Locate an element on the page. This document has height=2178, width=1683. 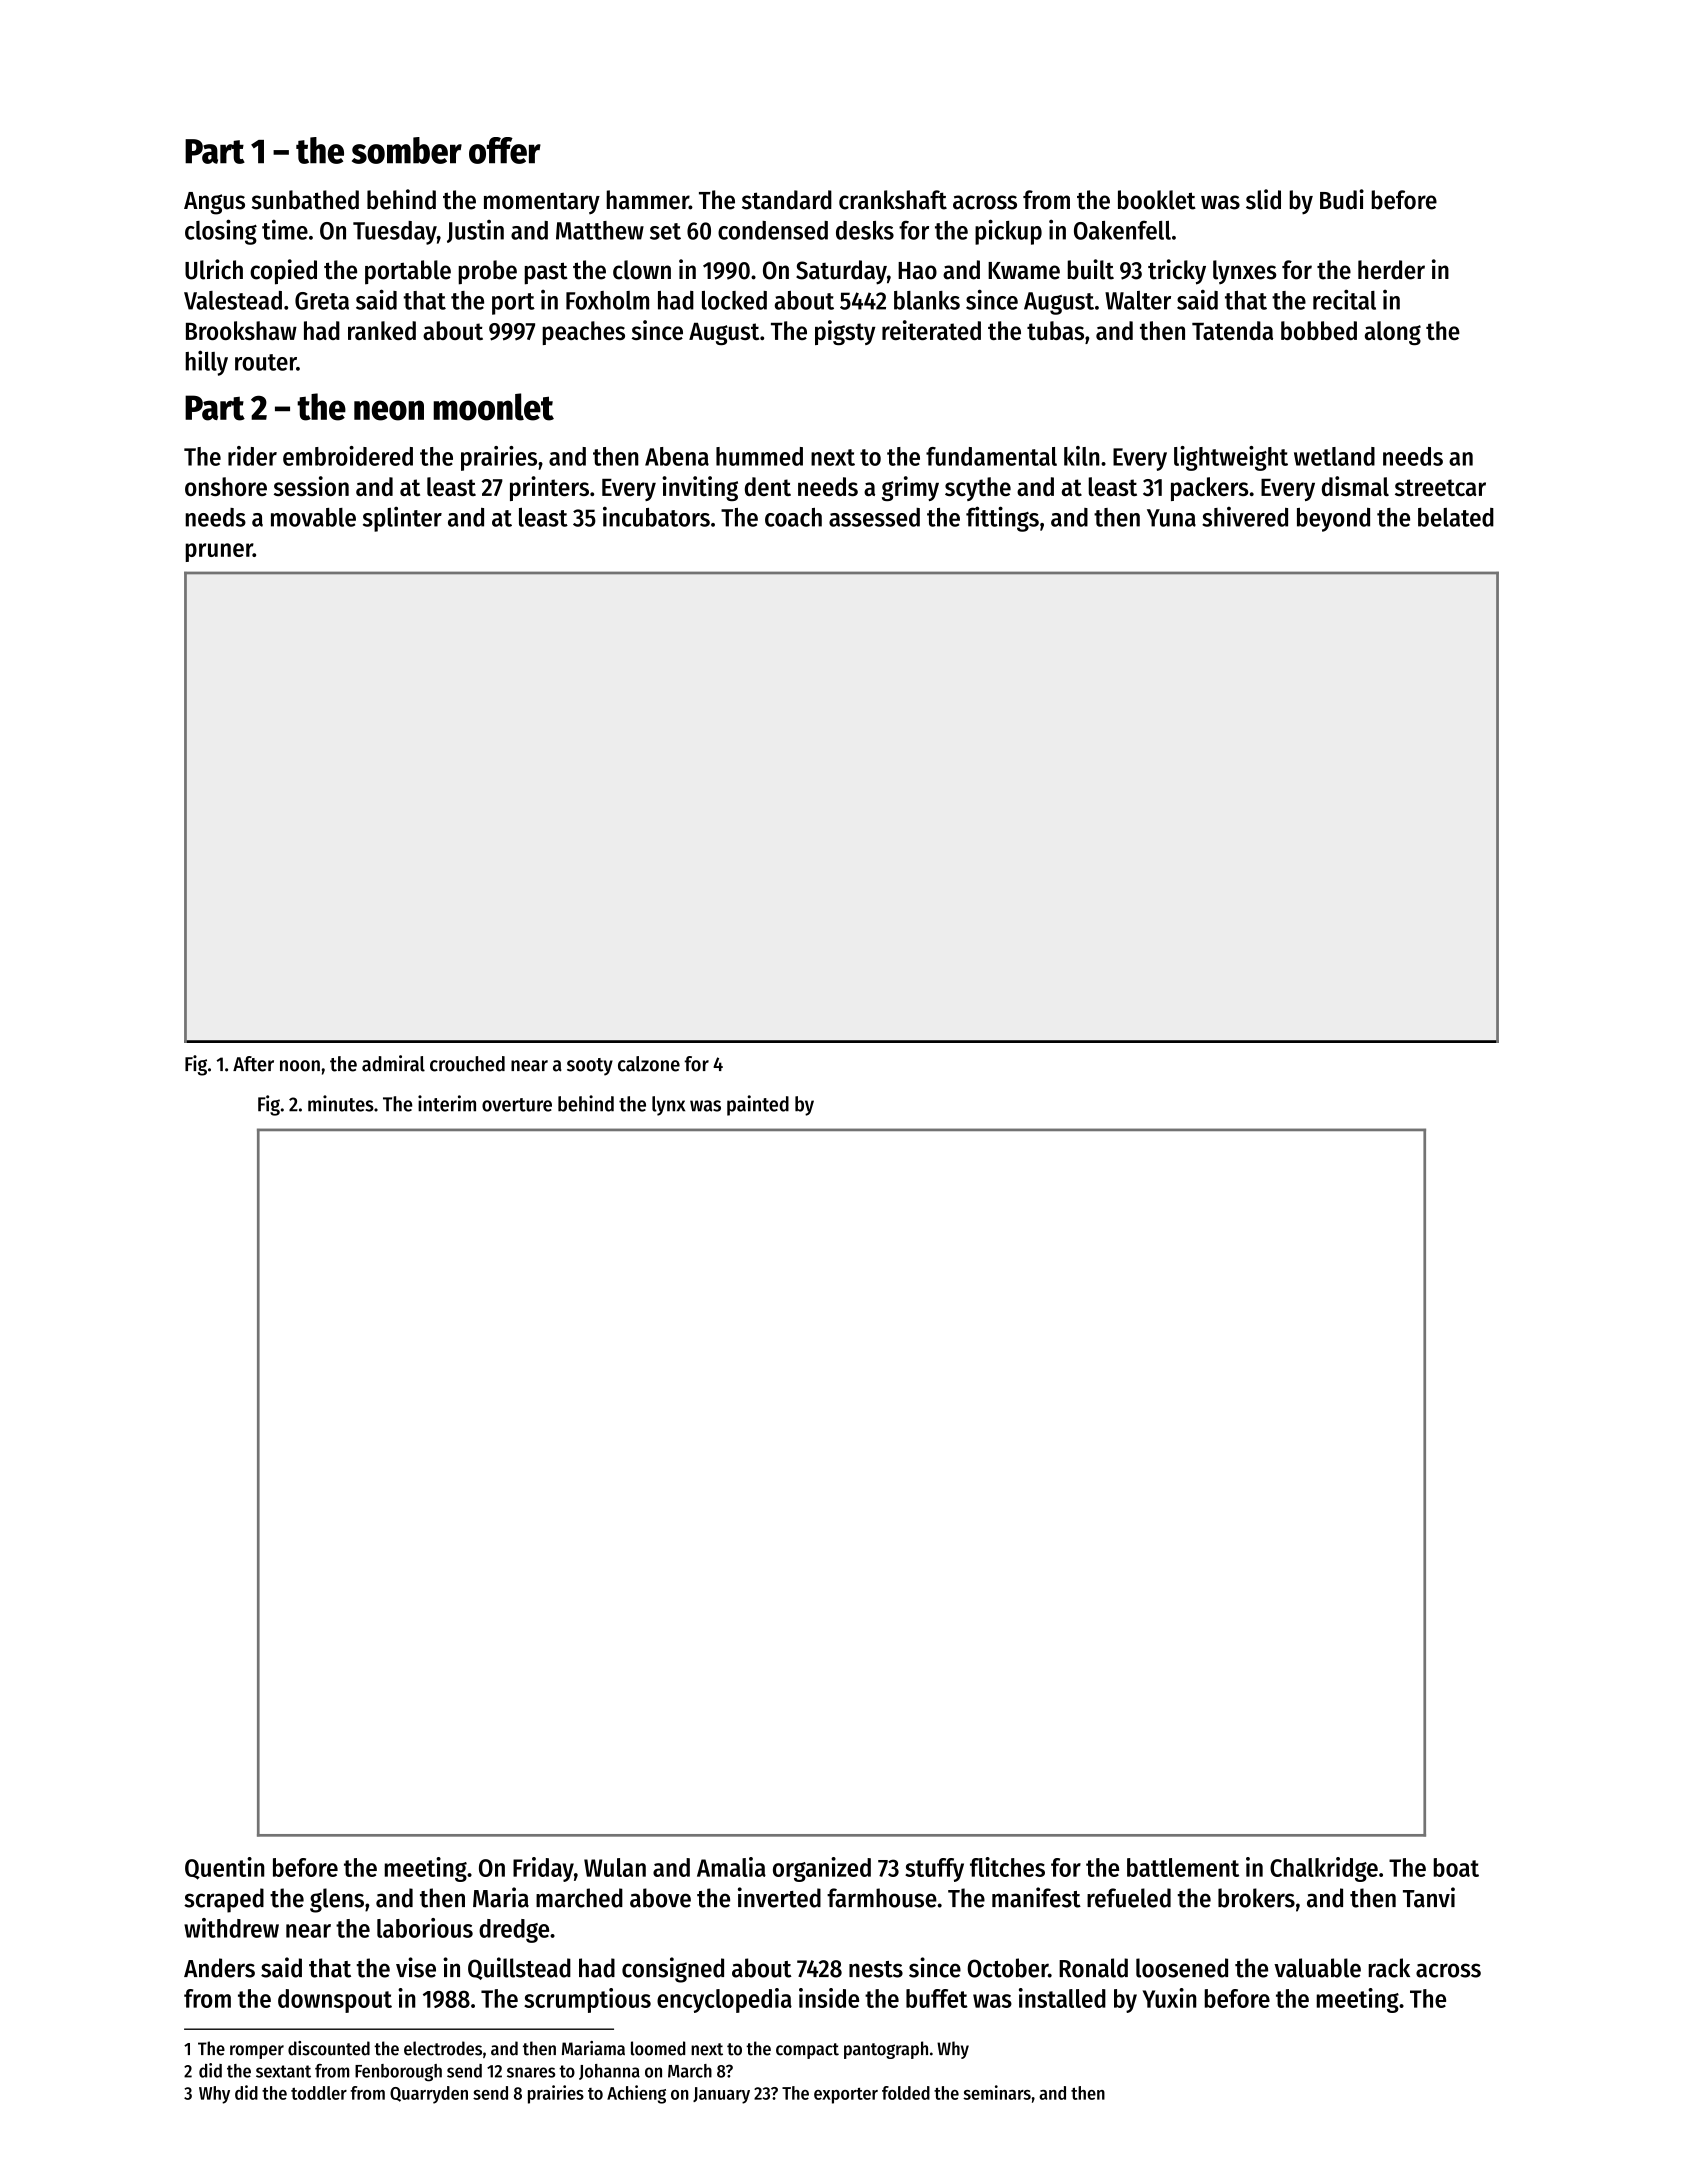
booklet is located at coordinates (1157, 200).
